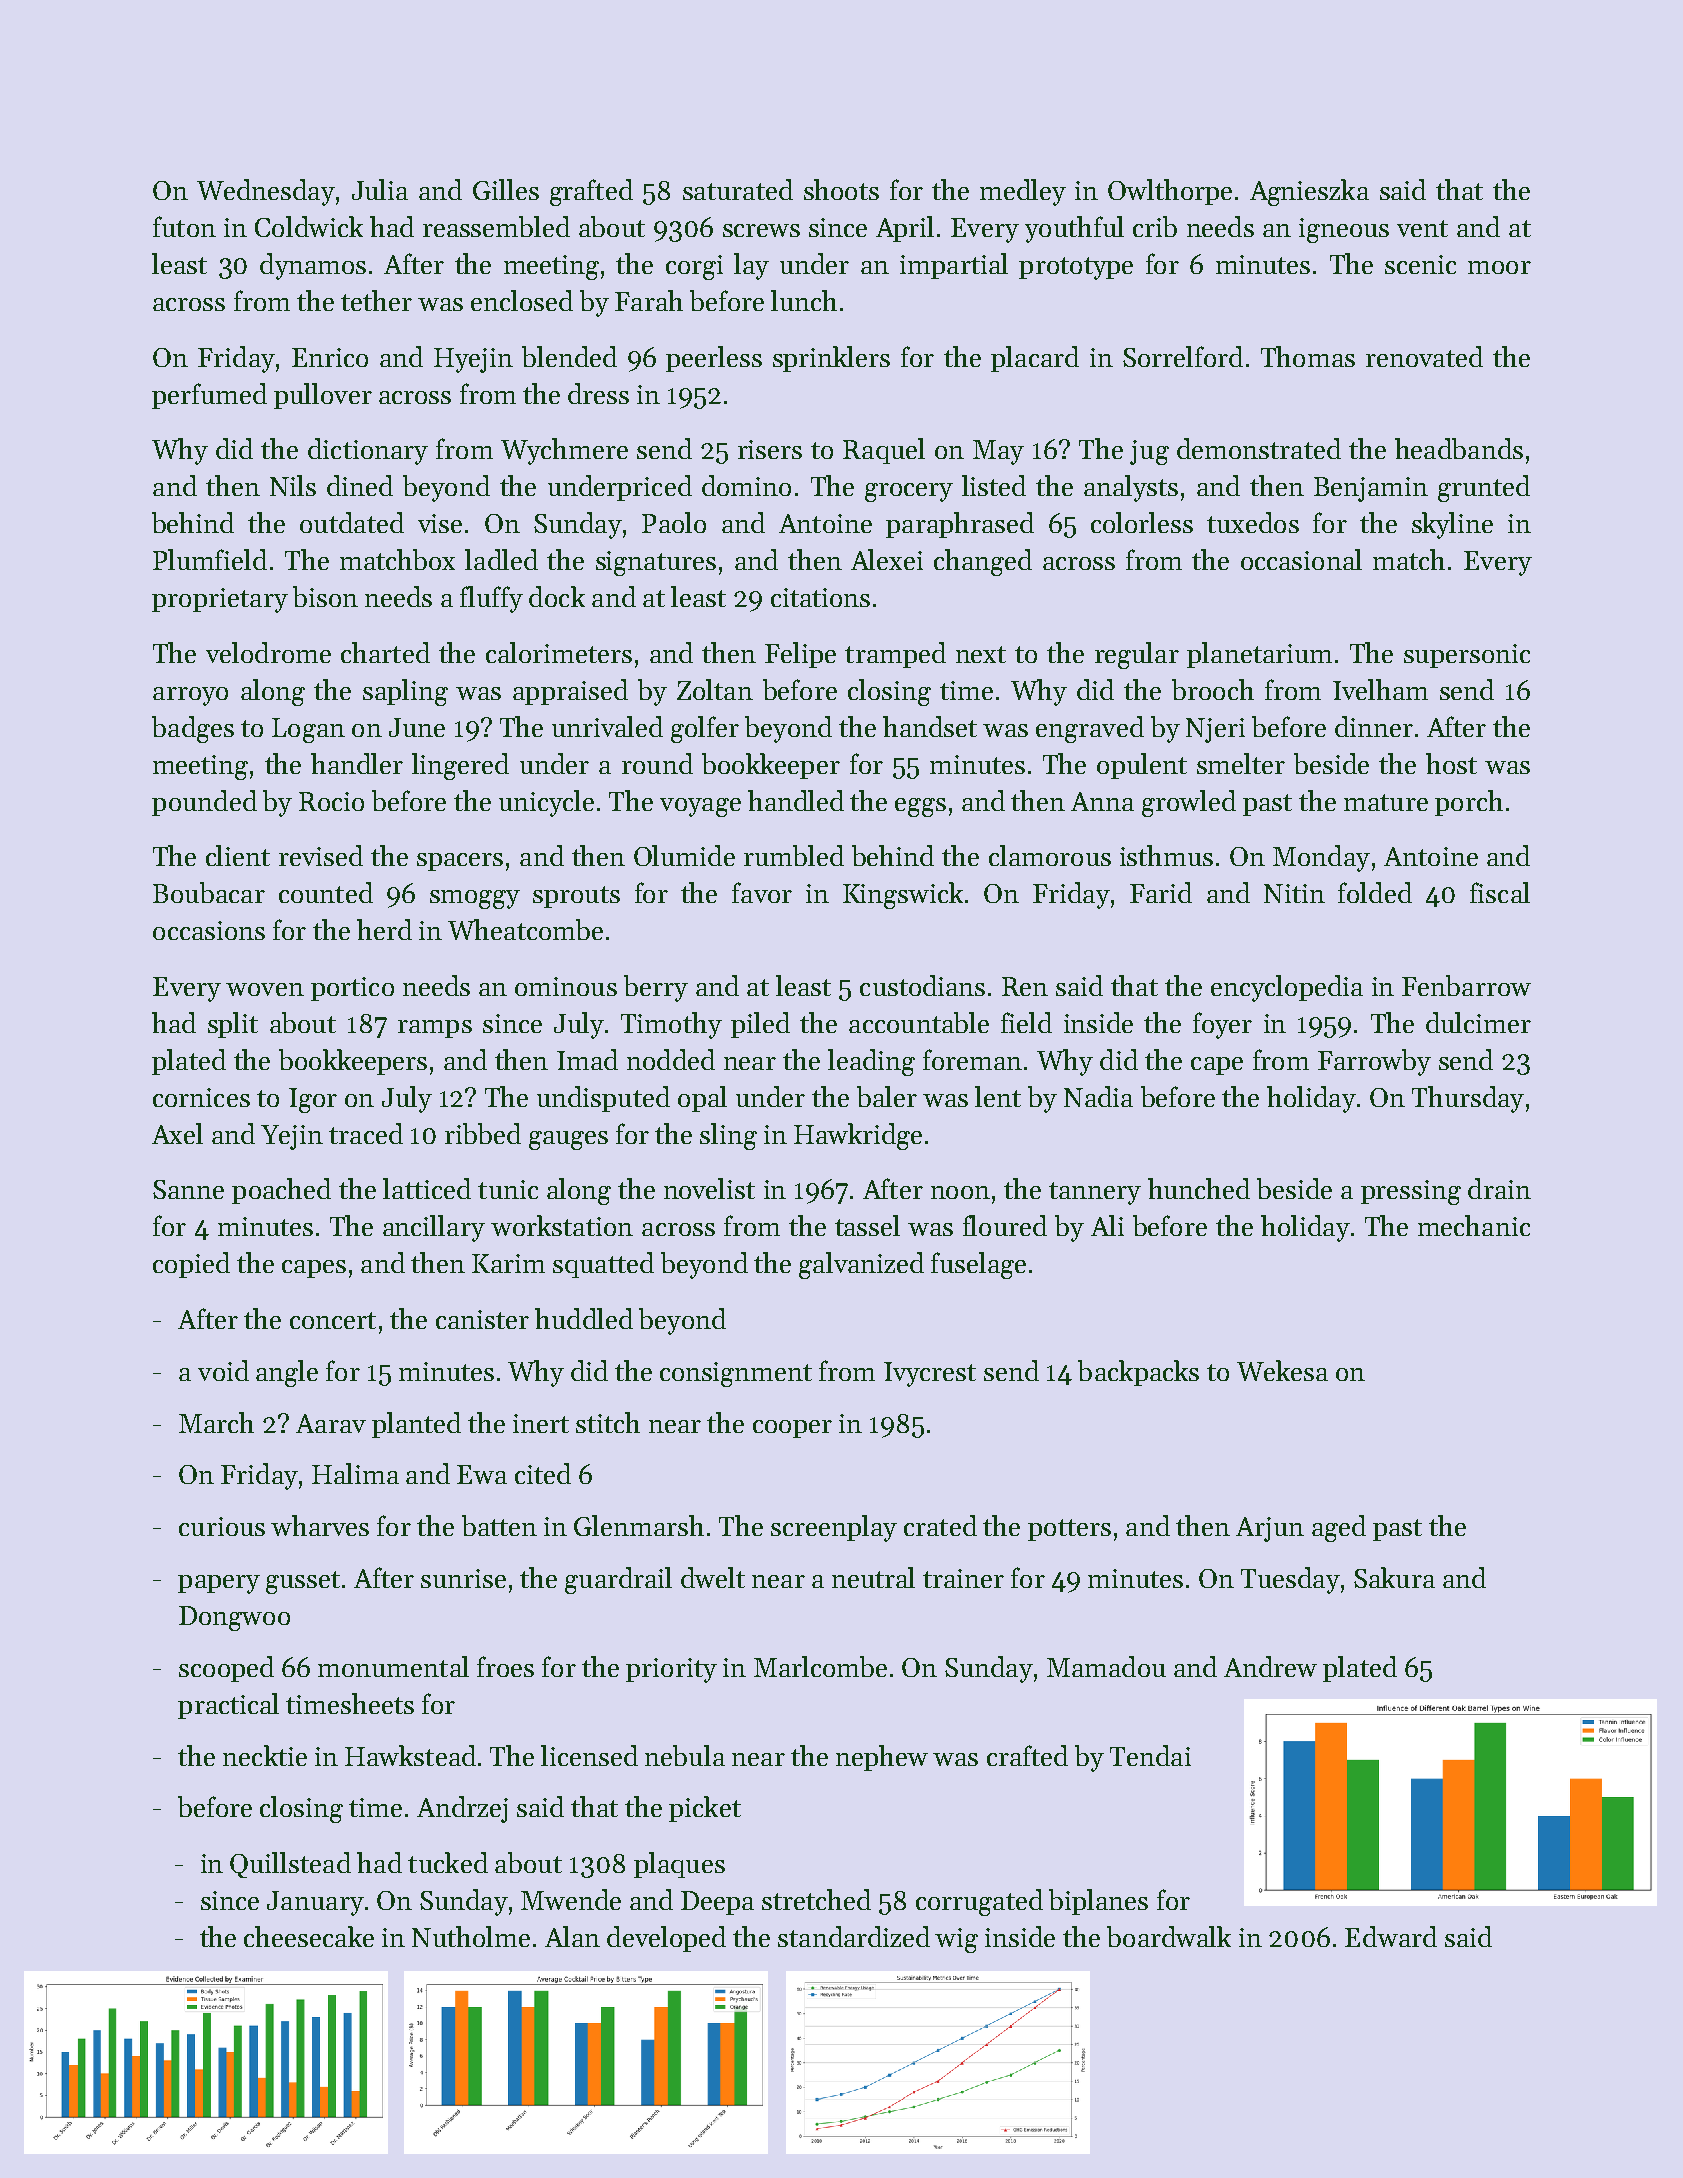 Image resolution: width=1683 pixels, height=2178 pixels. What do you see at coordinates (841, 189) in the page?
I see `shoots` at bounding box center [841, 189].
